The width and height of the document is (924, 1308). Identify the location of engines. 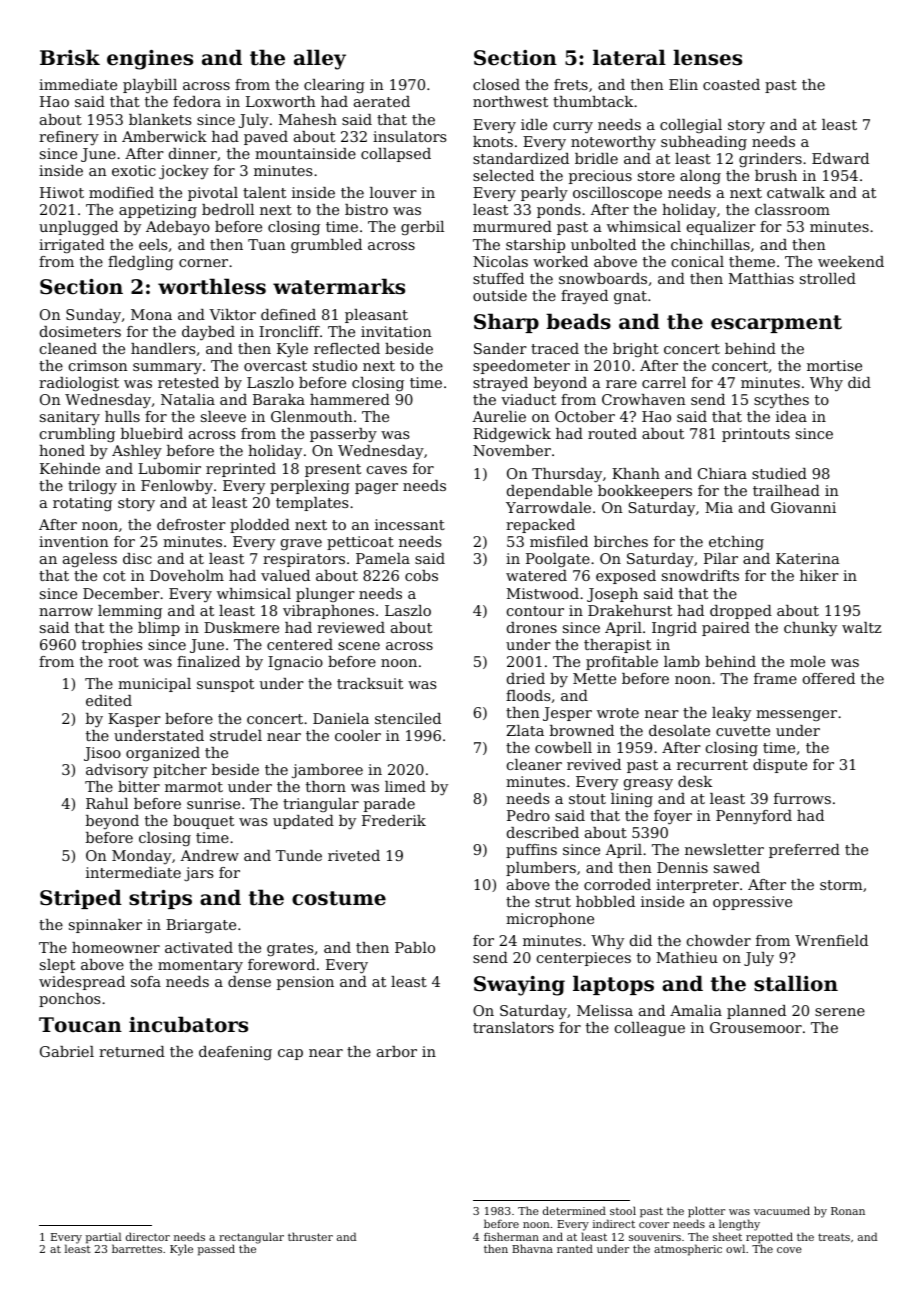
(150, 60).
